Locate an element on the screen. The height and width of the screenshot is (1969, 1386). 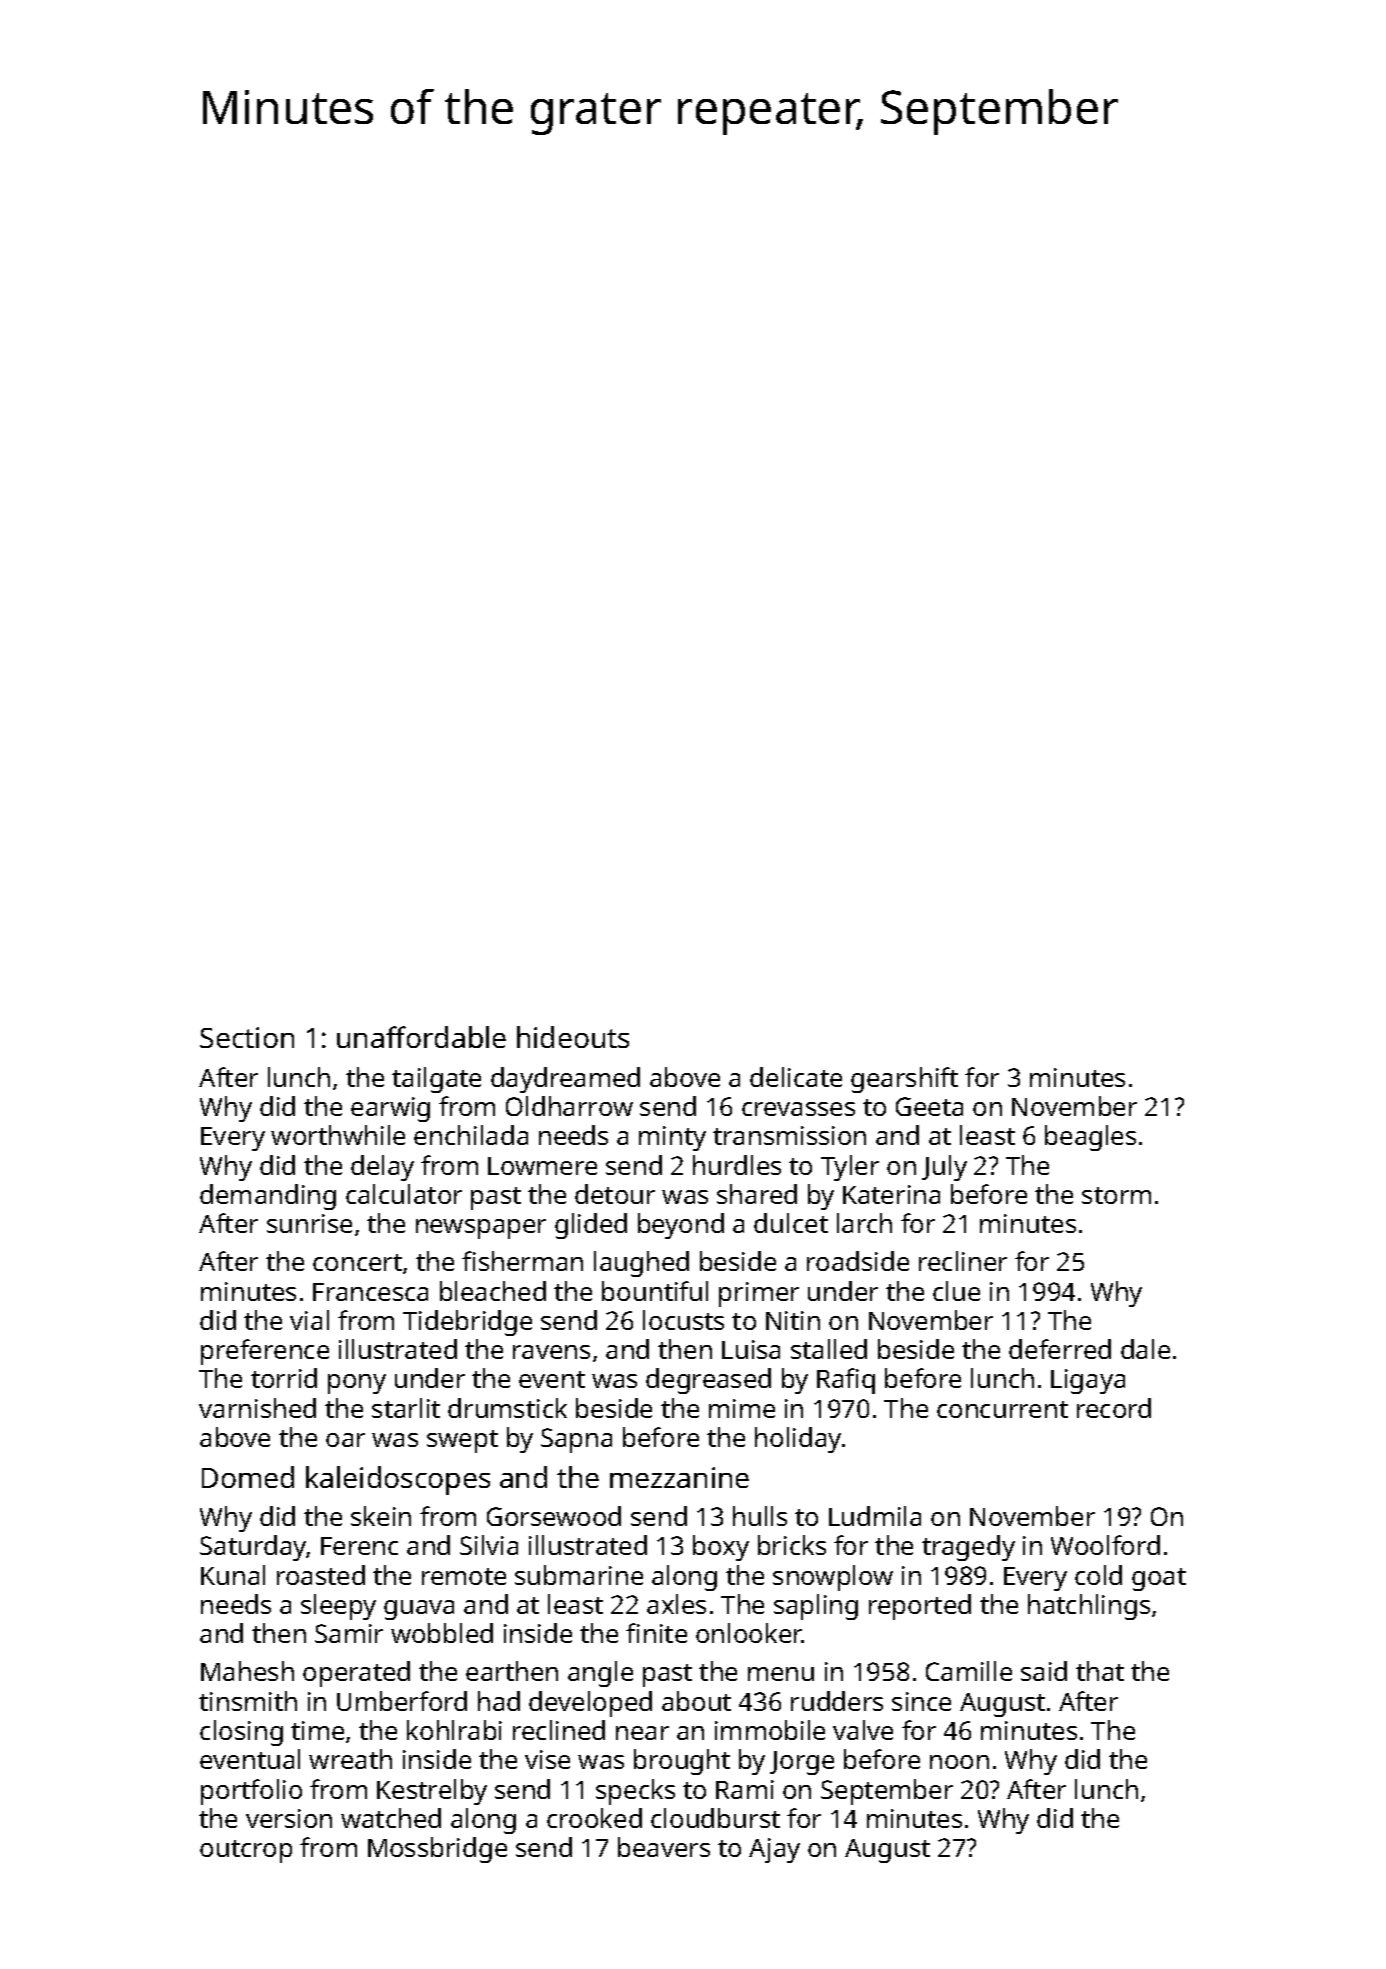
sleepy is located at coordinates (338, 1607).
